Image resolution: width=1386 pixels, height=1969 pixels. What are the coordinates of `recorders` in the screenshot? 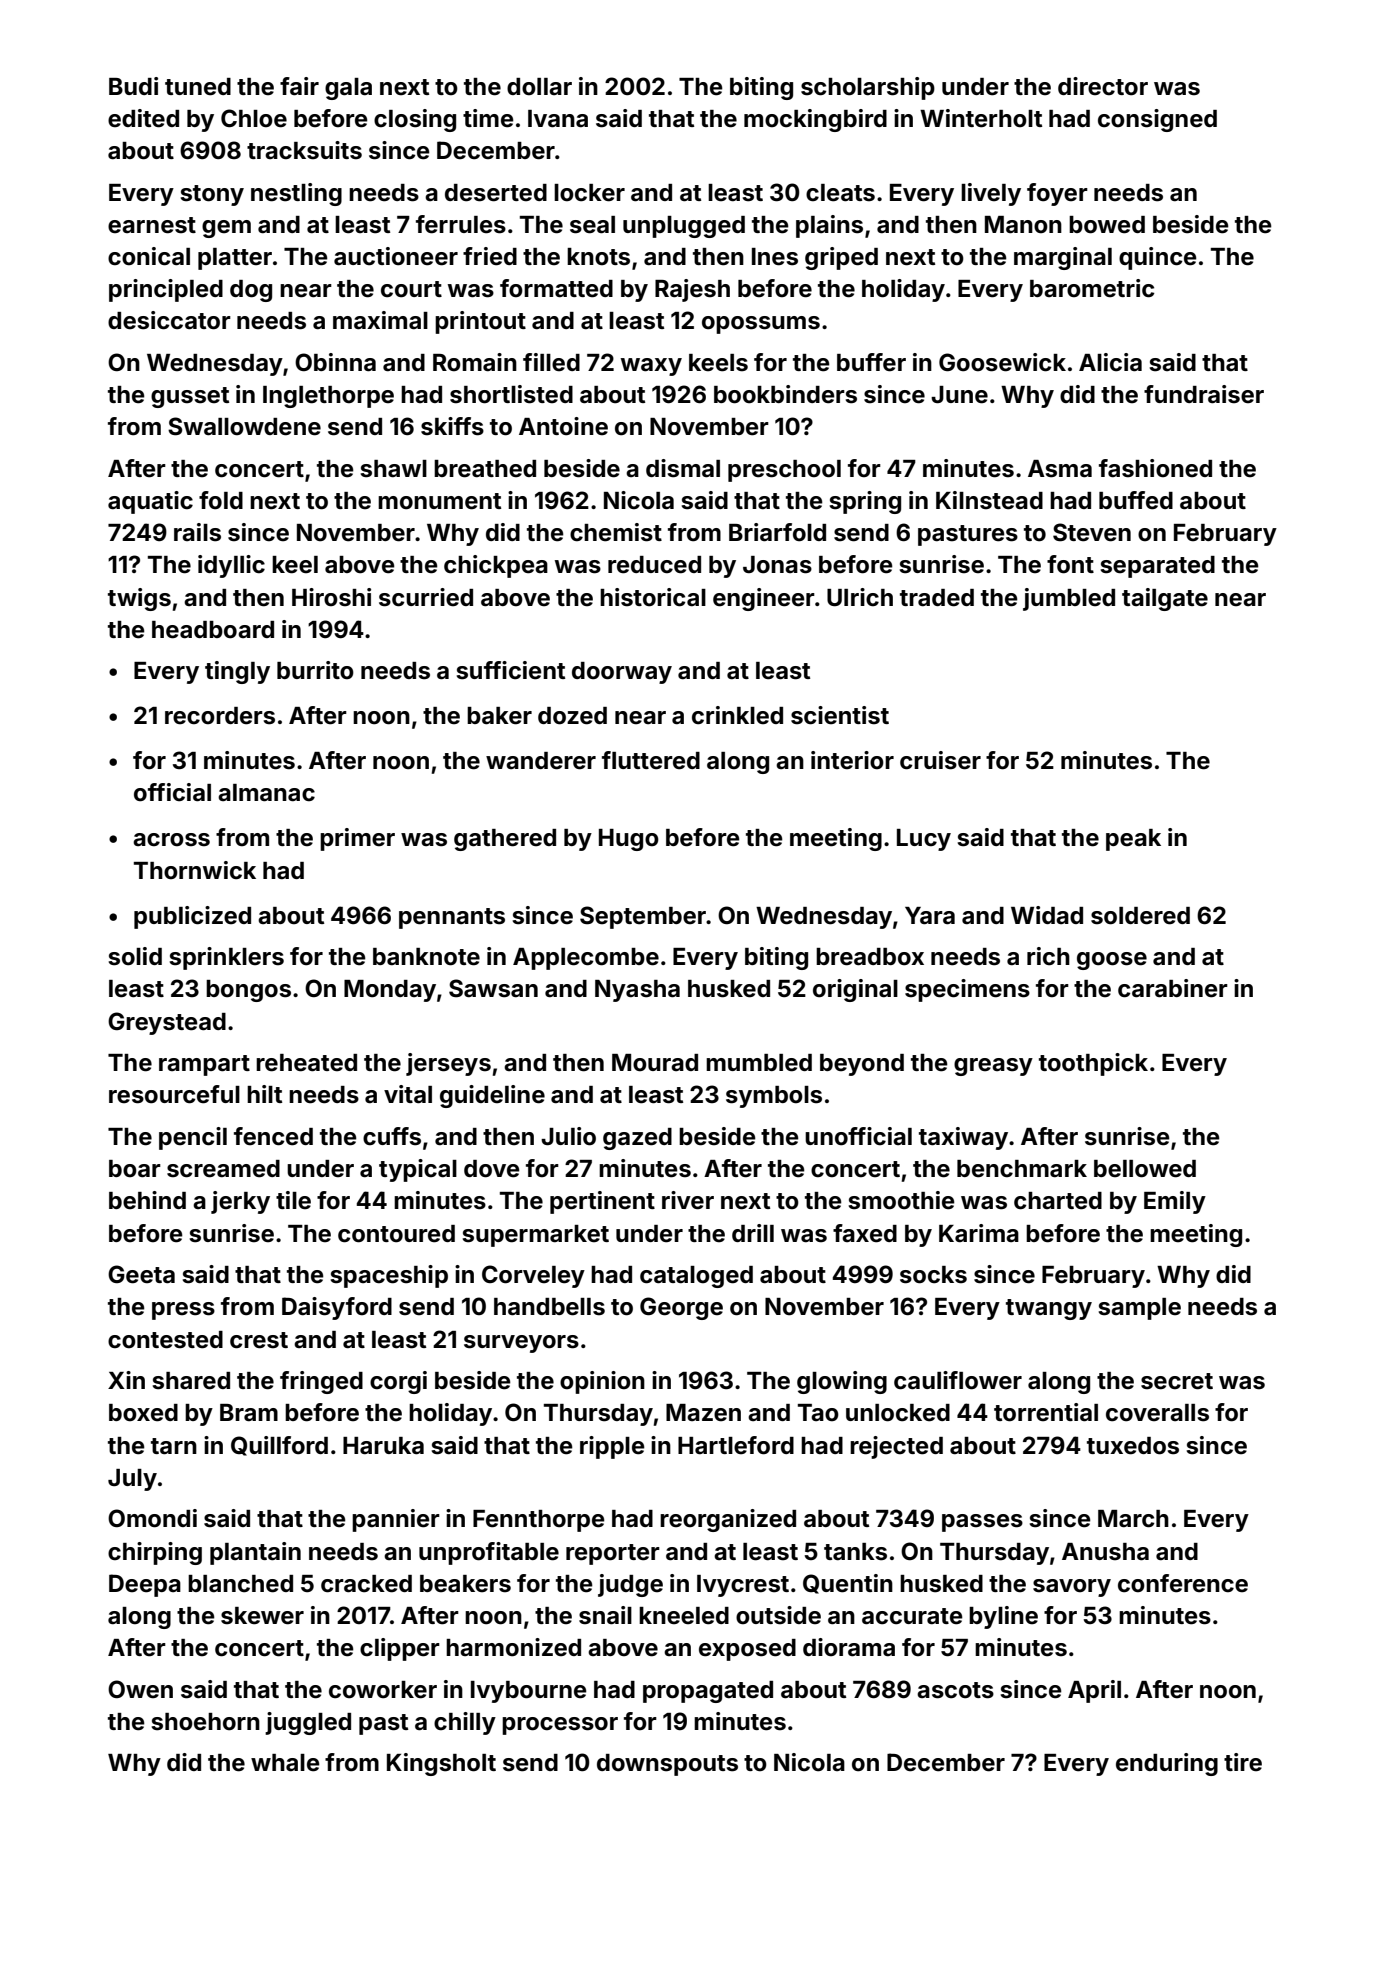 It's located at (220, 716).
